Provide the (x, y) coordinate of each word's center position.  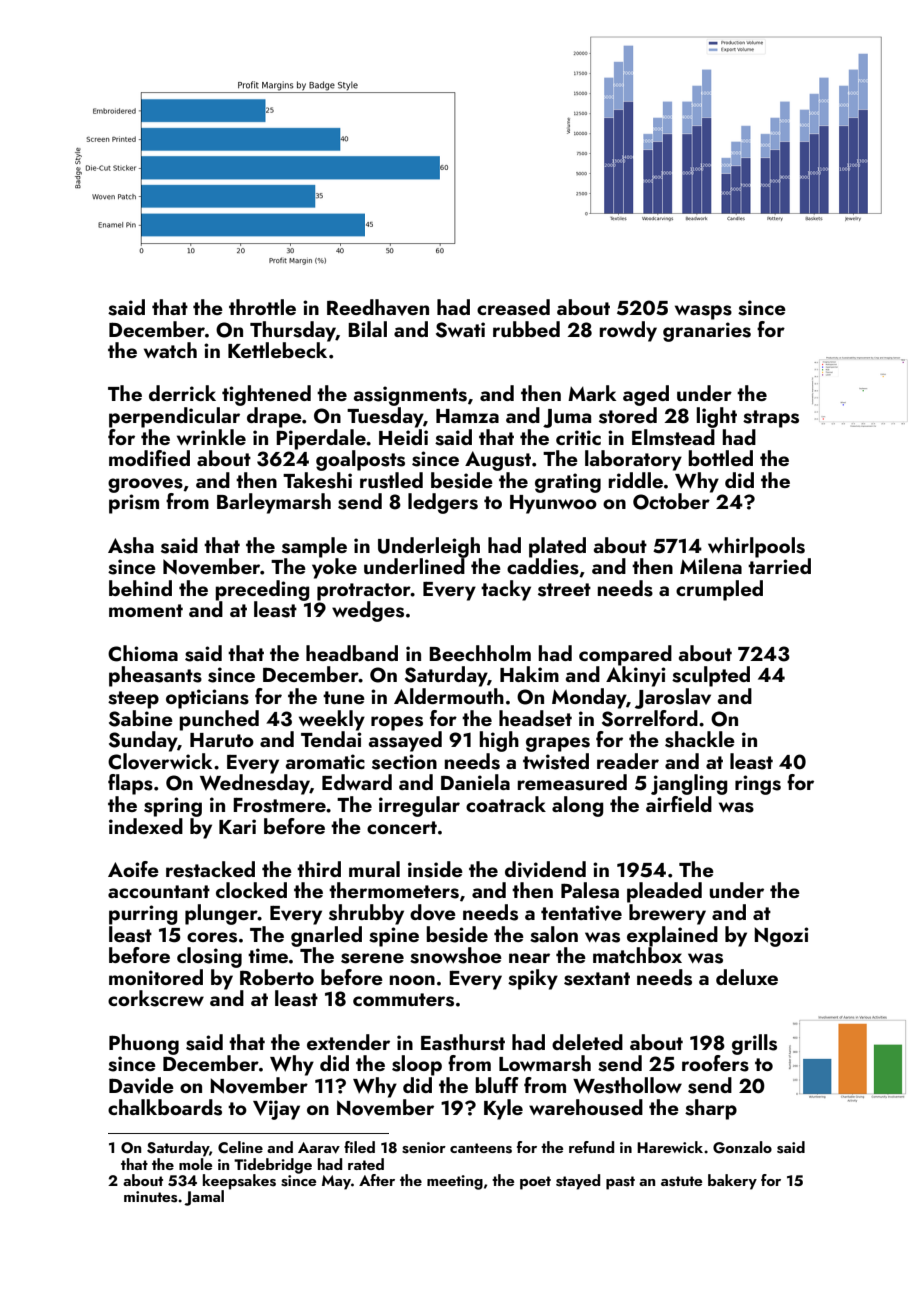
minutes (150, 1197)
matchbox (637, 955)
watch (170, 350)
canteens (481, 1148)
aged (646, 395)
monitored (156, 977)
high (499, 741)
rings (758, 785)
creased (513, 307)
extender (348, 1042)
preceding (262, 590)
